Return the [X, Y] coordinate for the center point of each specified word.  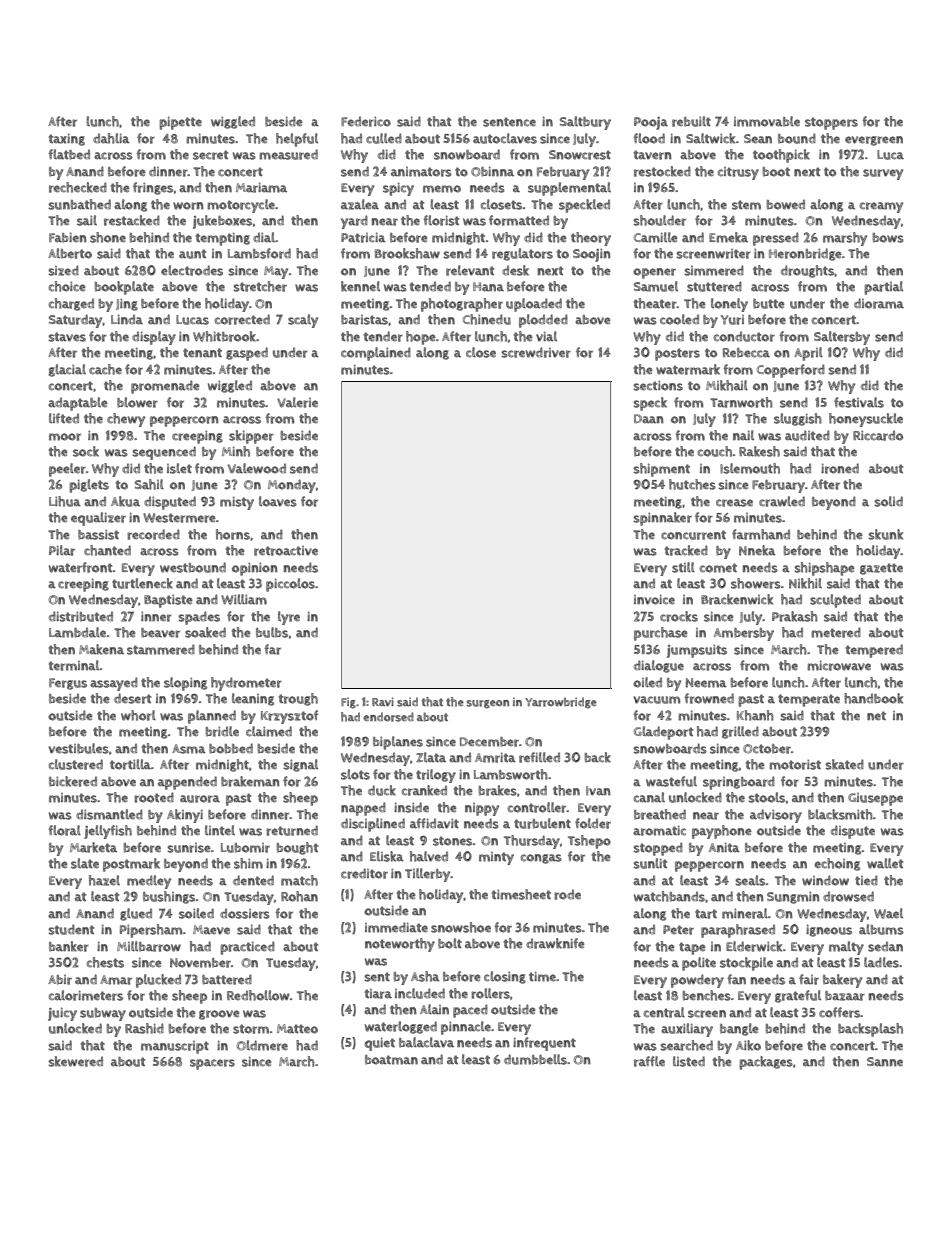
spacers [212, 1064]
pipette [180, 123]
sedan [885, 946]
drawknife [555, 943]
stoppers [831, 123]
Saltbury [585, 123]
